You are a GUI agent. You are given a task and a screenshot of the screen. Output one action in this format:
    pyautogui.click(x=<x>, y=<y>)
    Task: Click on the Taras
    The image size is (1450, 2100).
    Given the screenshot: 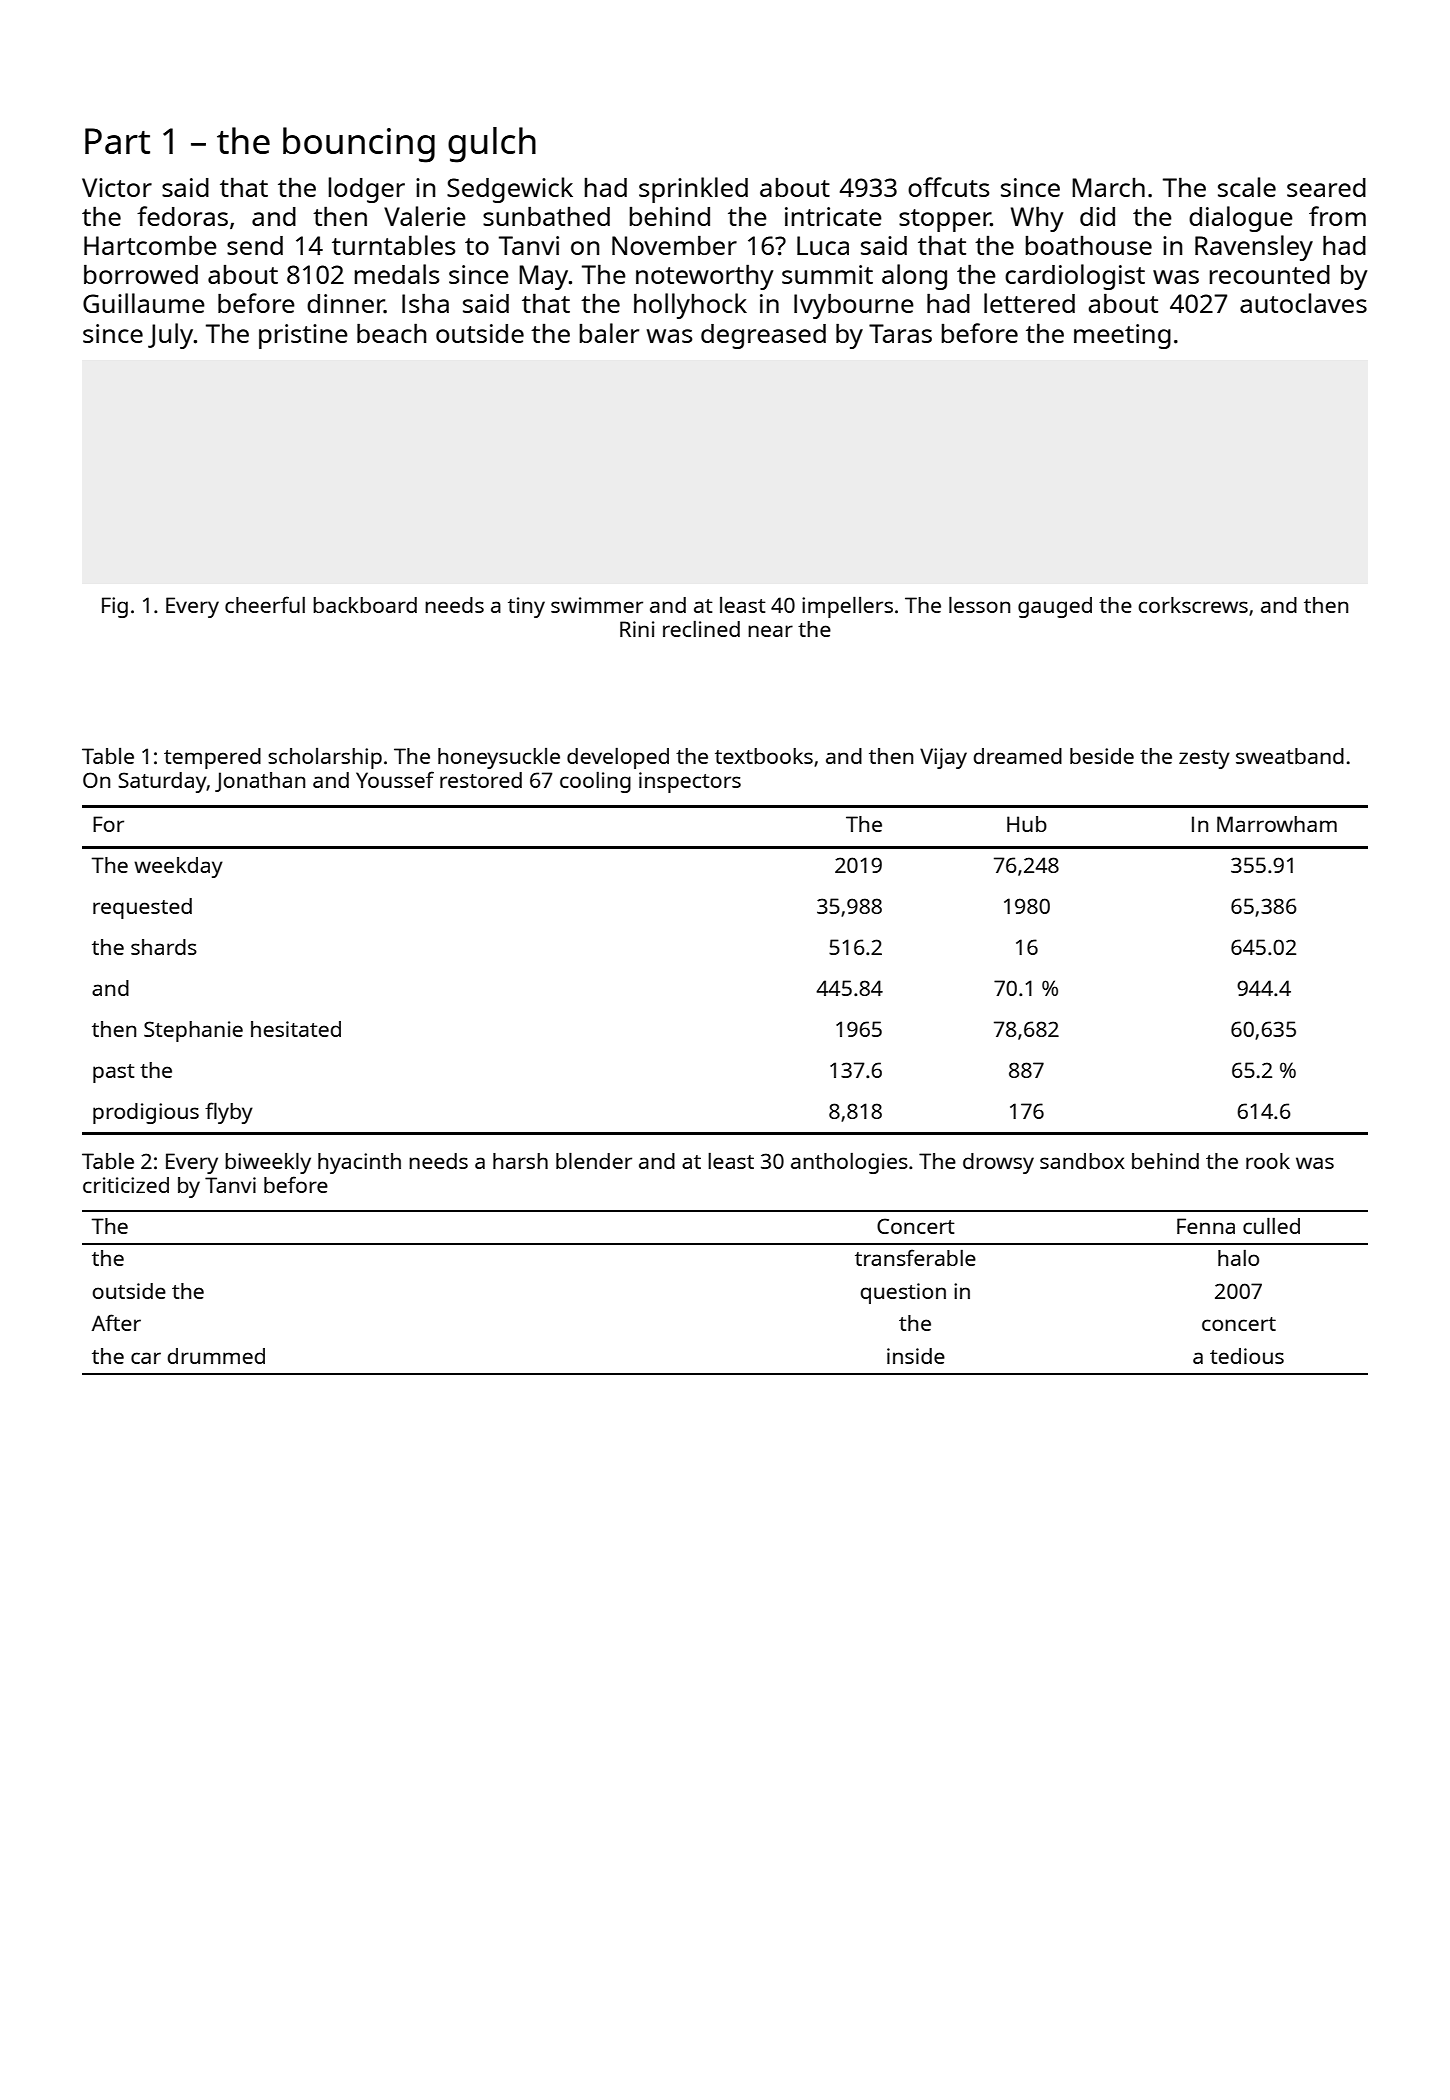 What is the action you would take?
    pyautogui.click(x=900, y=333)
